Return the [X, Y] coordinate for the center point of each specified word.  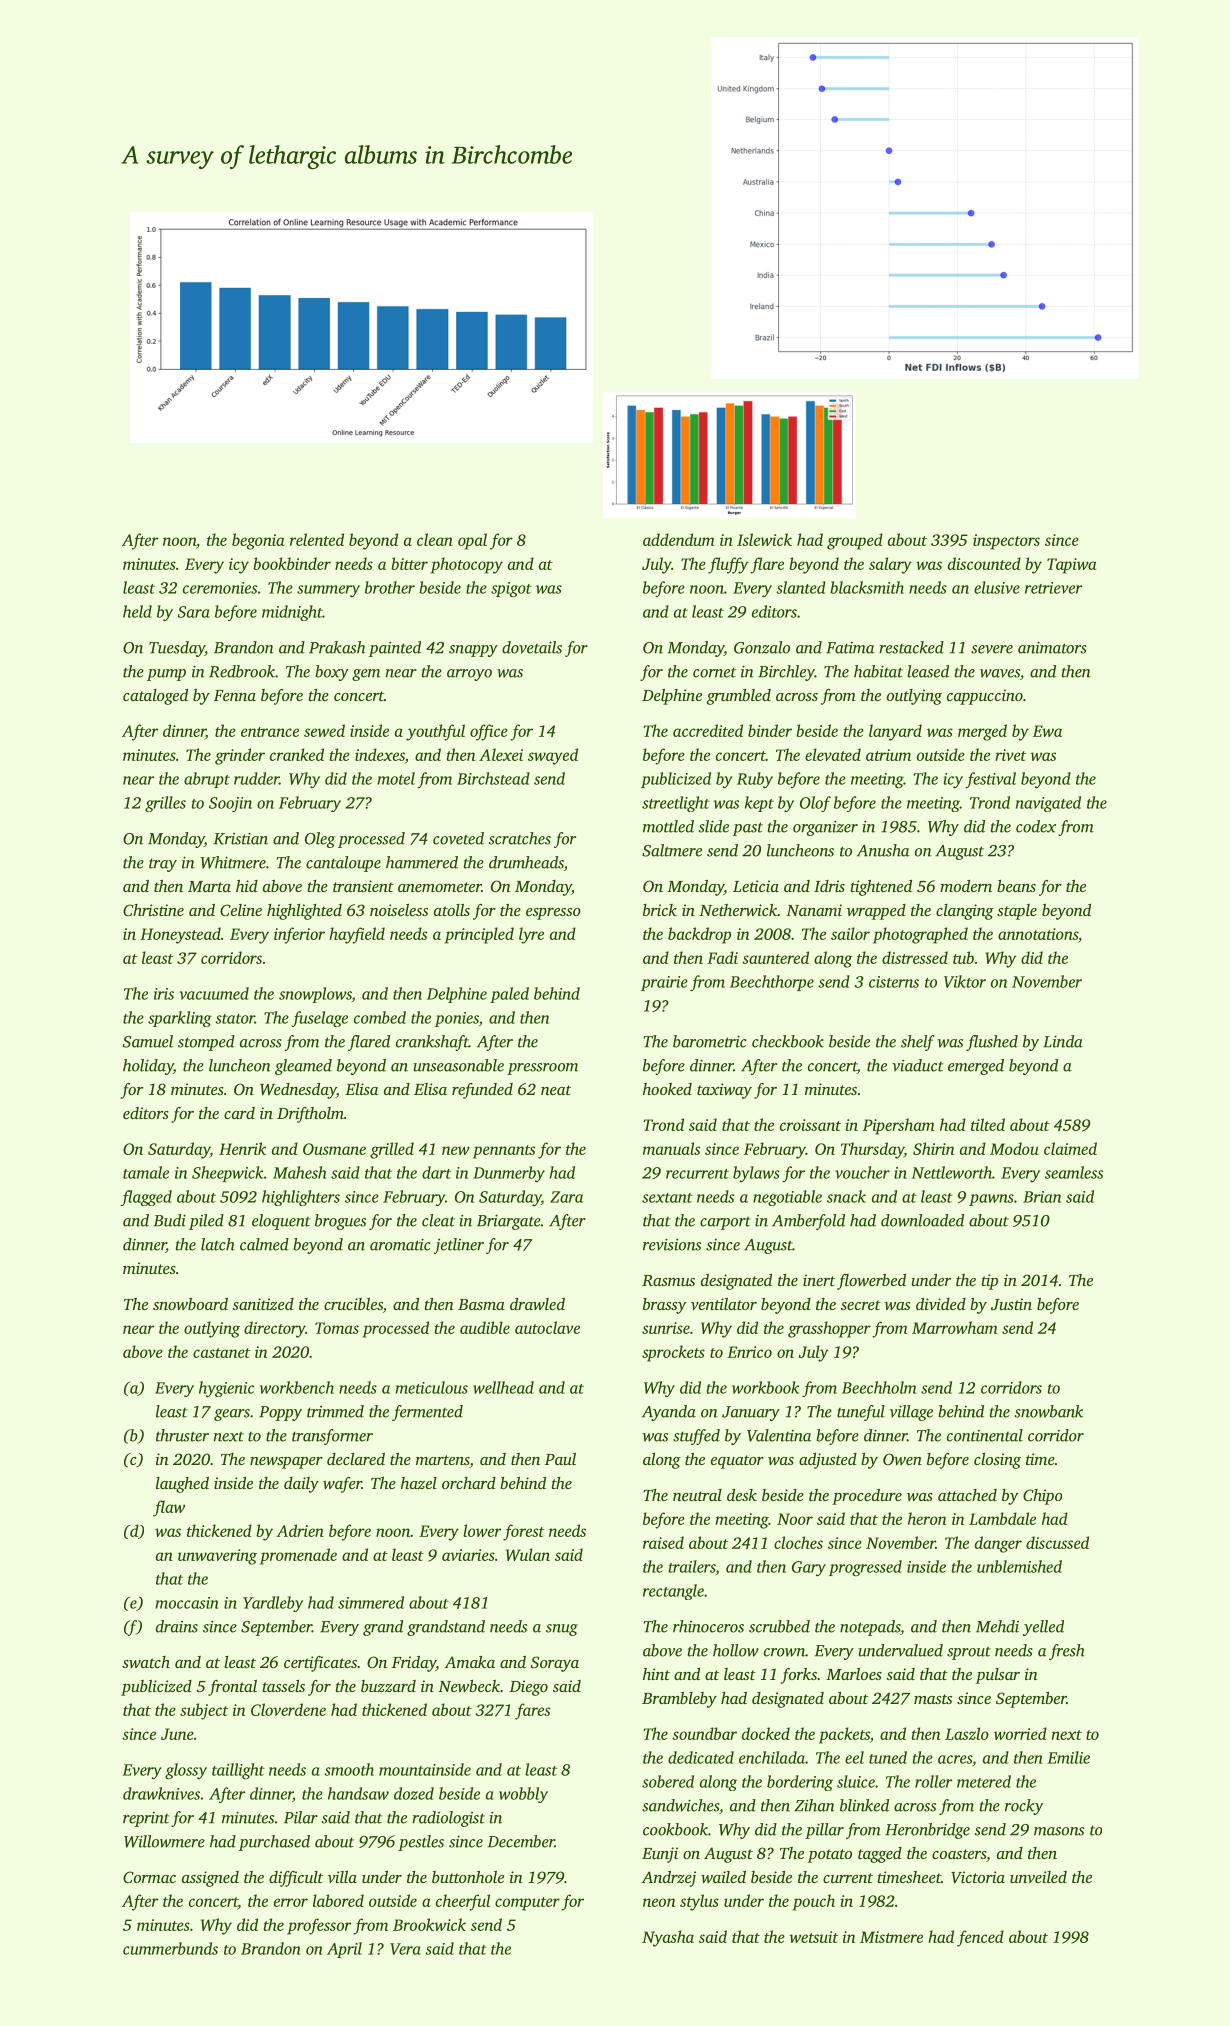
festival [990, 780]
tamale [146, 1172]
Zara [566, 1197]
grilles [165, 804]
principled [479, 935]
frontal [232, 1688]
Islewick [764, 539]
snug [562, 1630]
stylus [699, 1902]
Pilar [301, 1817]
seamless [1074, 1172]
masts [933, 1699]
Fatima [850, 648]
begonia [258, 541]
